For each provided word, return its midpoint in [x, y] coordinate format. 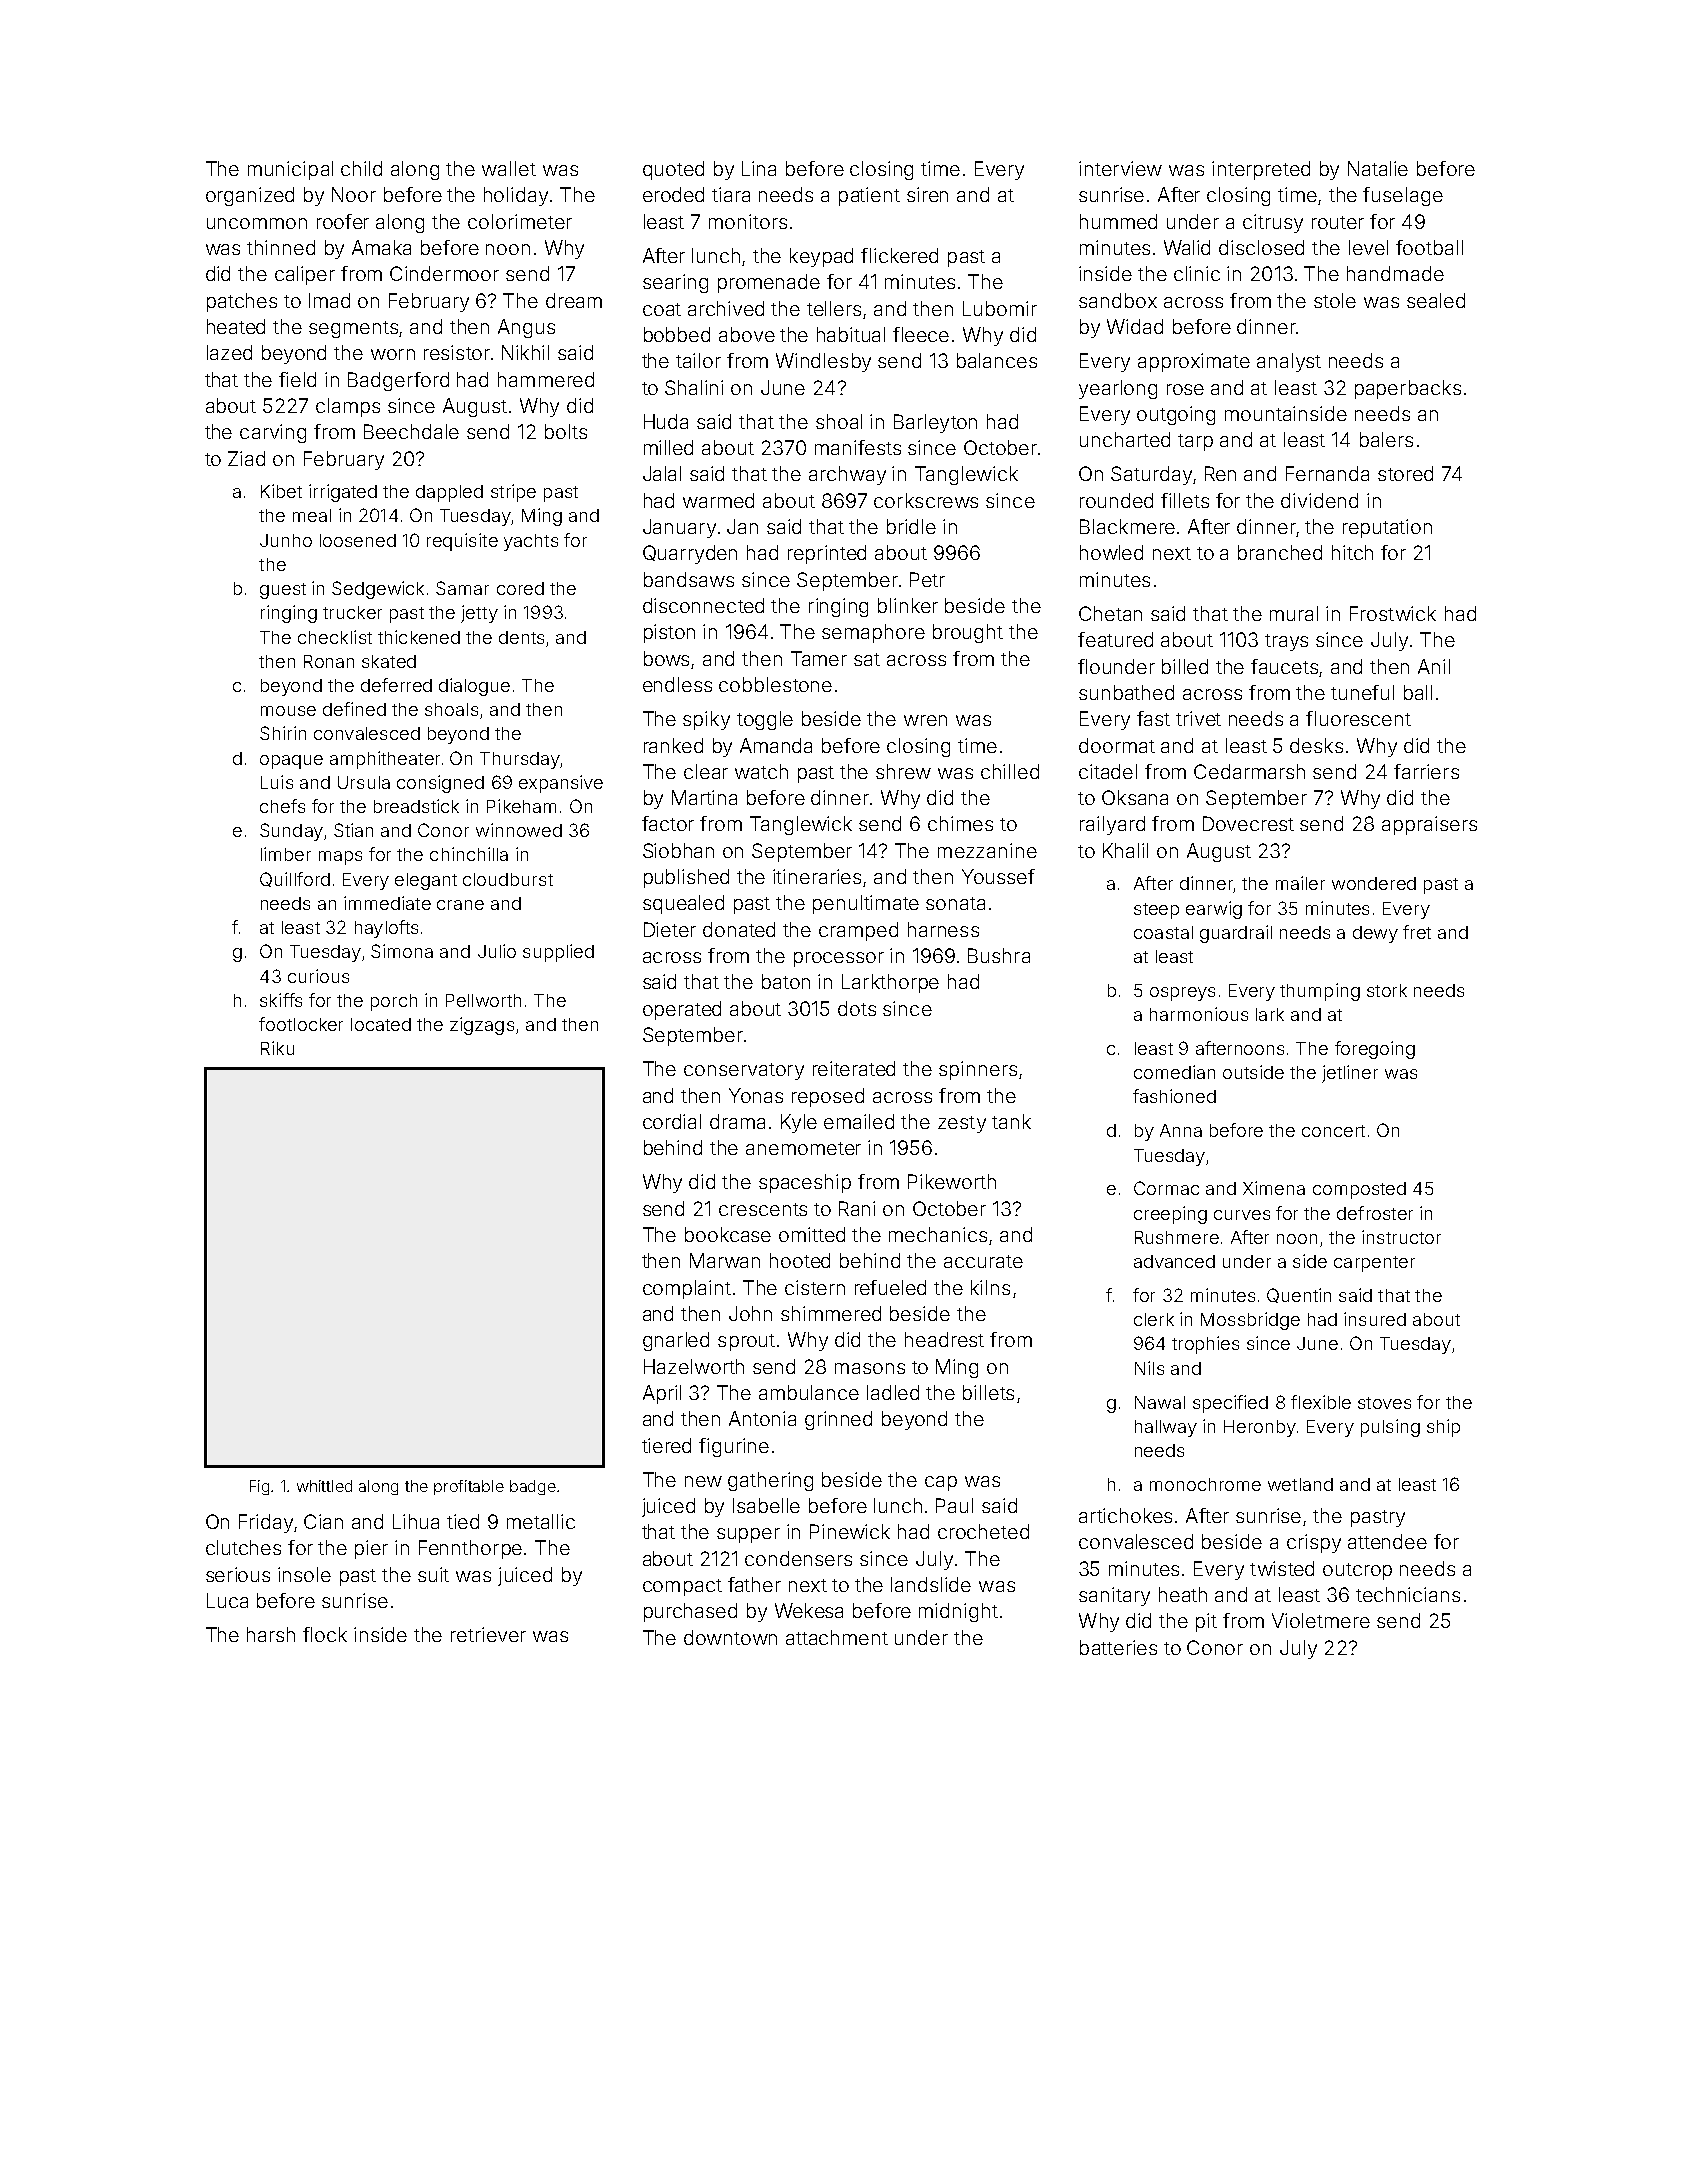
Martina [704, 797]
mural [1294, 613]
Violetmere [1321, 1620]
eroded [673, 194]
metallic [541, 1521]
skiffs [281, 1000]
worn [393, 354]
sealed [1436, 300]
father [754, 1584]
